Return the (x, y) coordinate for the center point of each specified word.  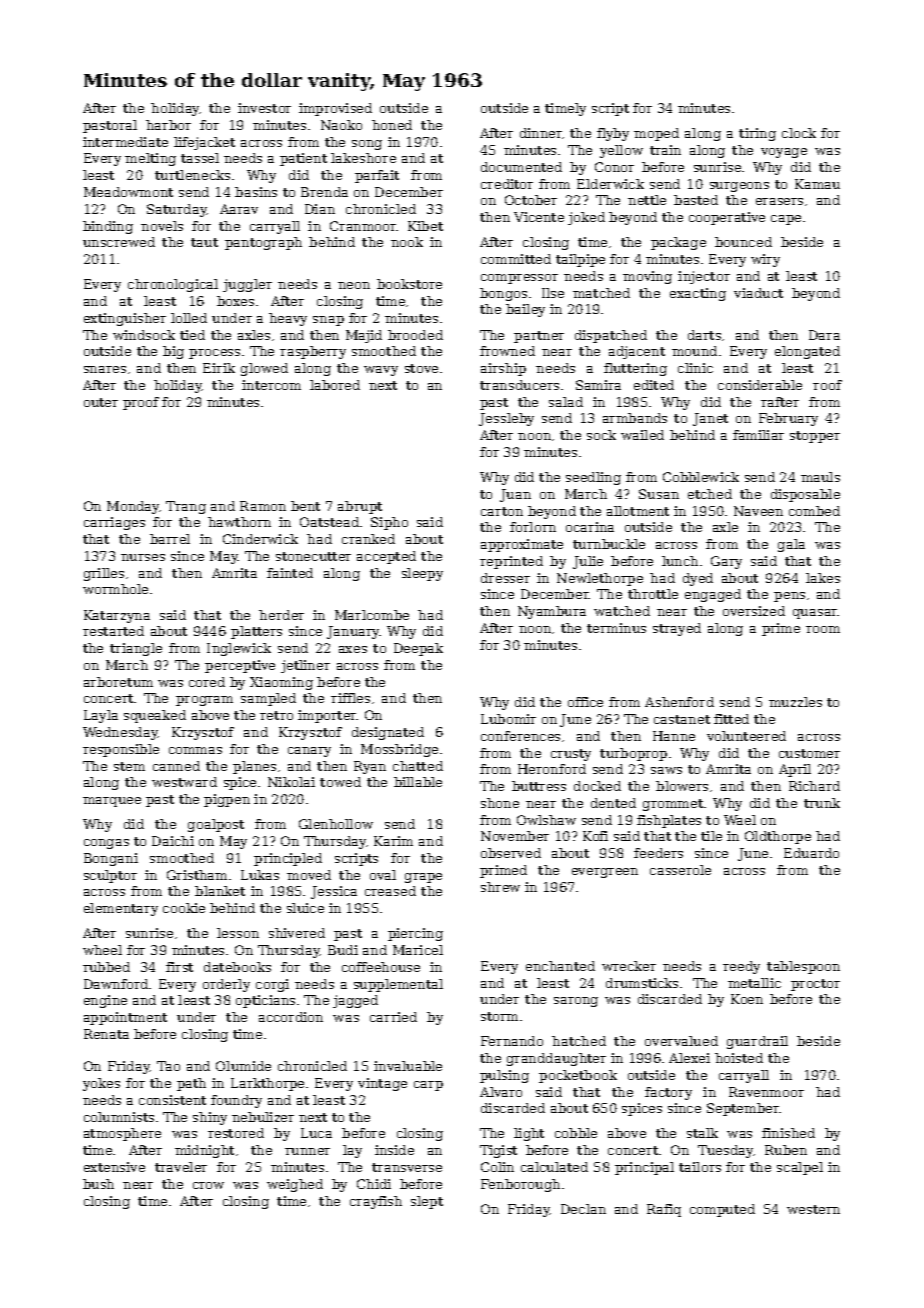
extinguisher (125, 319)
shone (500, 803)
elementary (121, 909)
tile (711, 836)
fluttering (635, 369)
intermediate (125, 142)
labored (335, 385)
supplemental (398, 985)
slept (427, 1202)
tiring (757, 134)
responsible (121, 750)
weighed (295, 1185)
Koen (747, 999)
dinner (541, 133)
